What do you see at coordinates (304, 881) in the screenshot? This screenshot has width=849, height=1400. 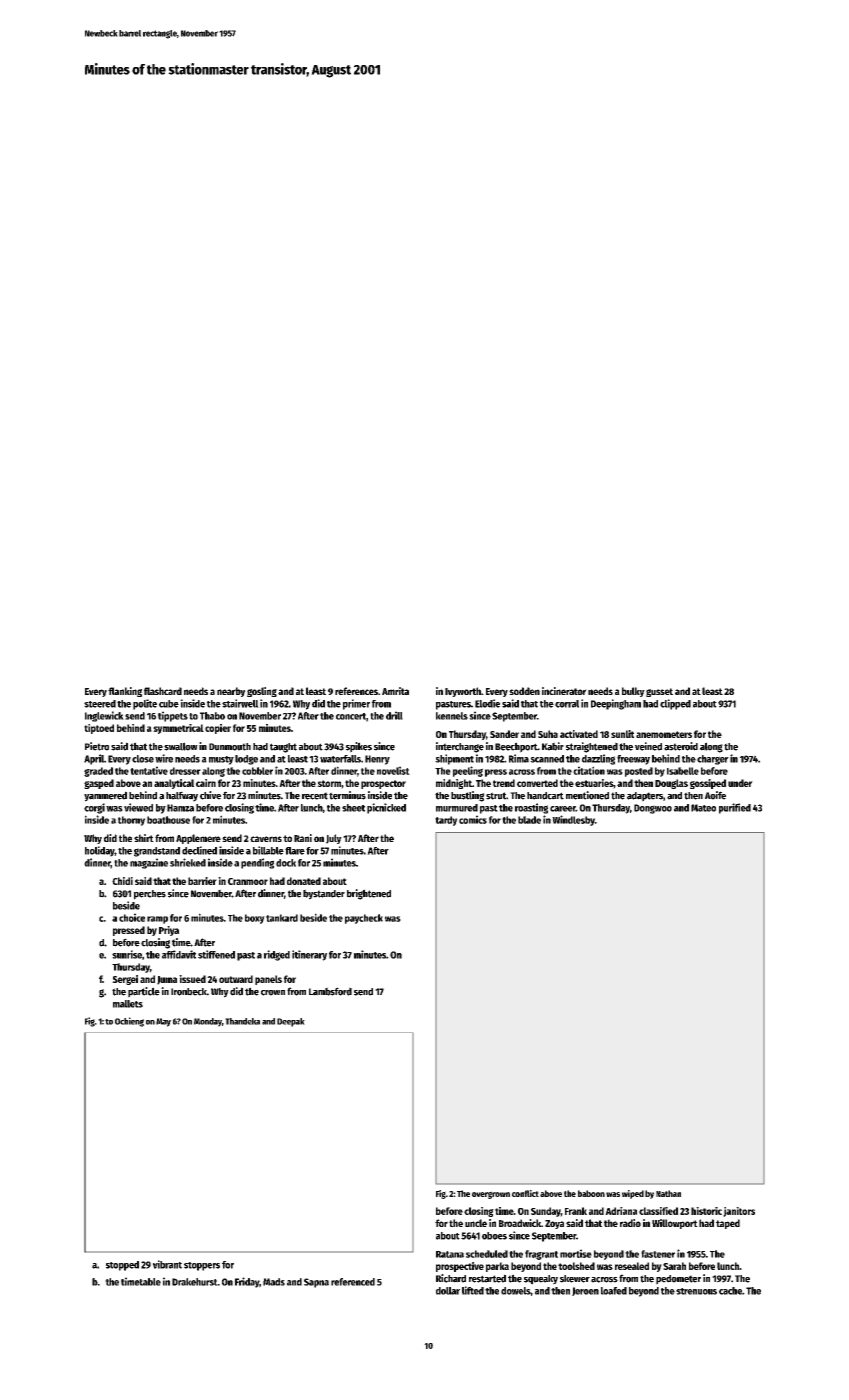 I see `donated` at bounding box center [304, 881].
